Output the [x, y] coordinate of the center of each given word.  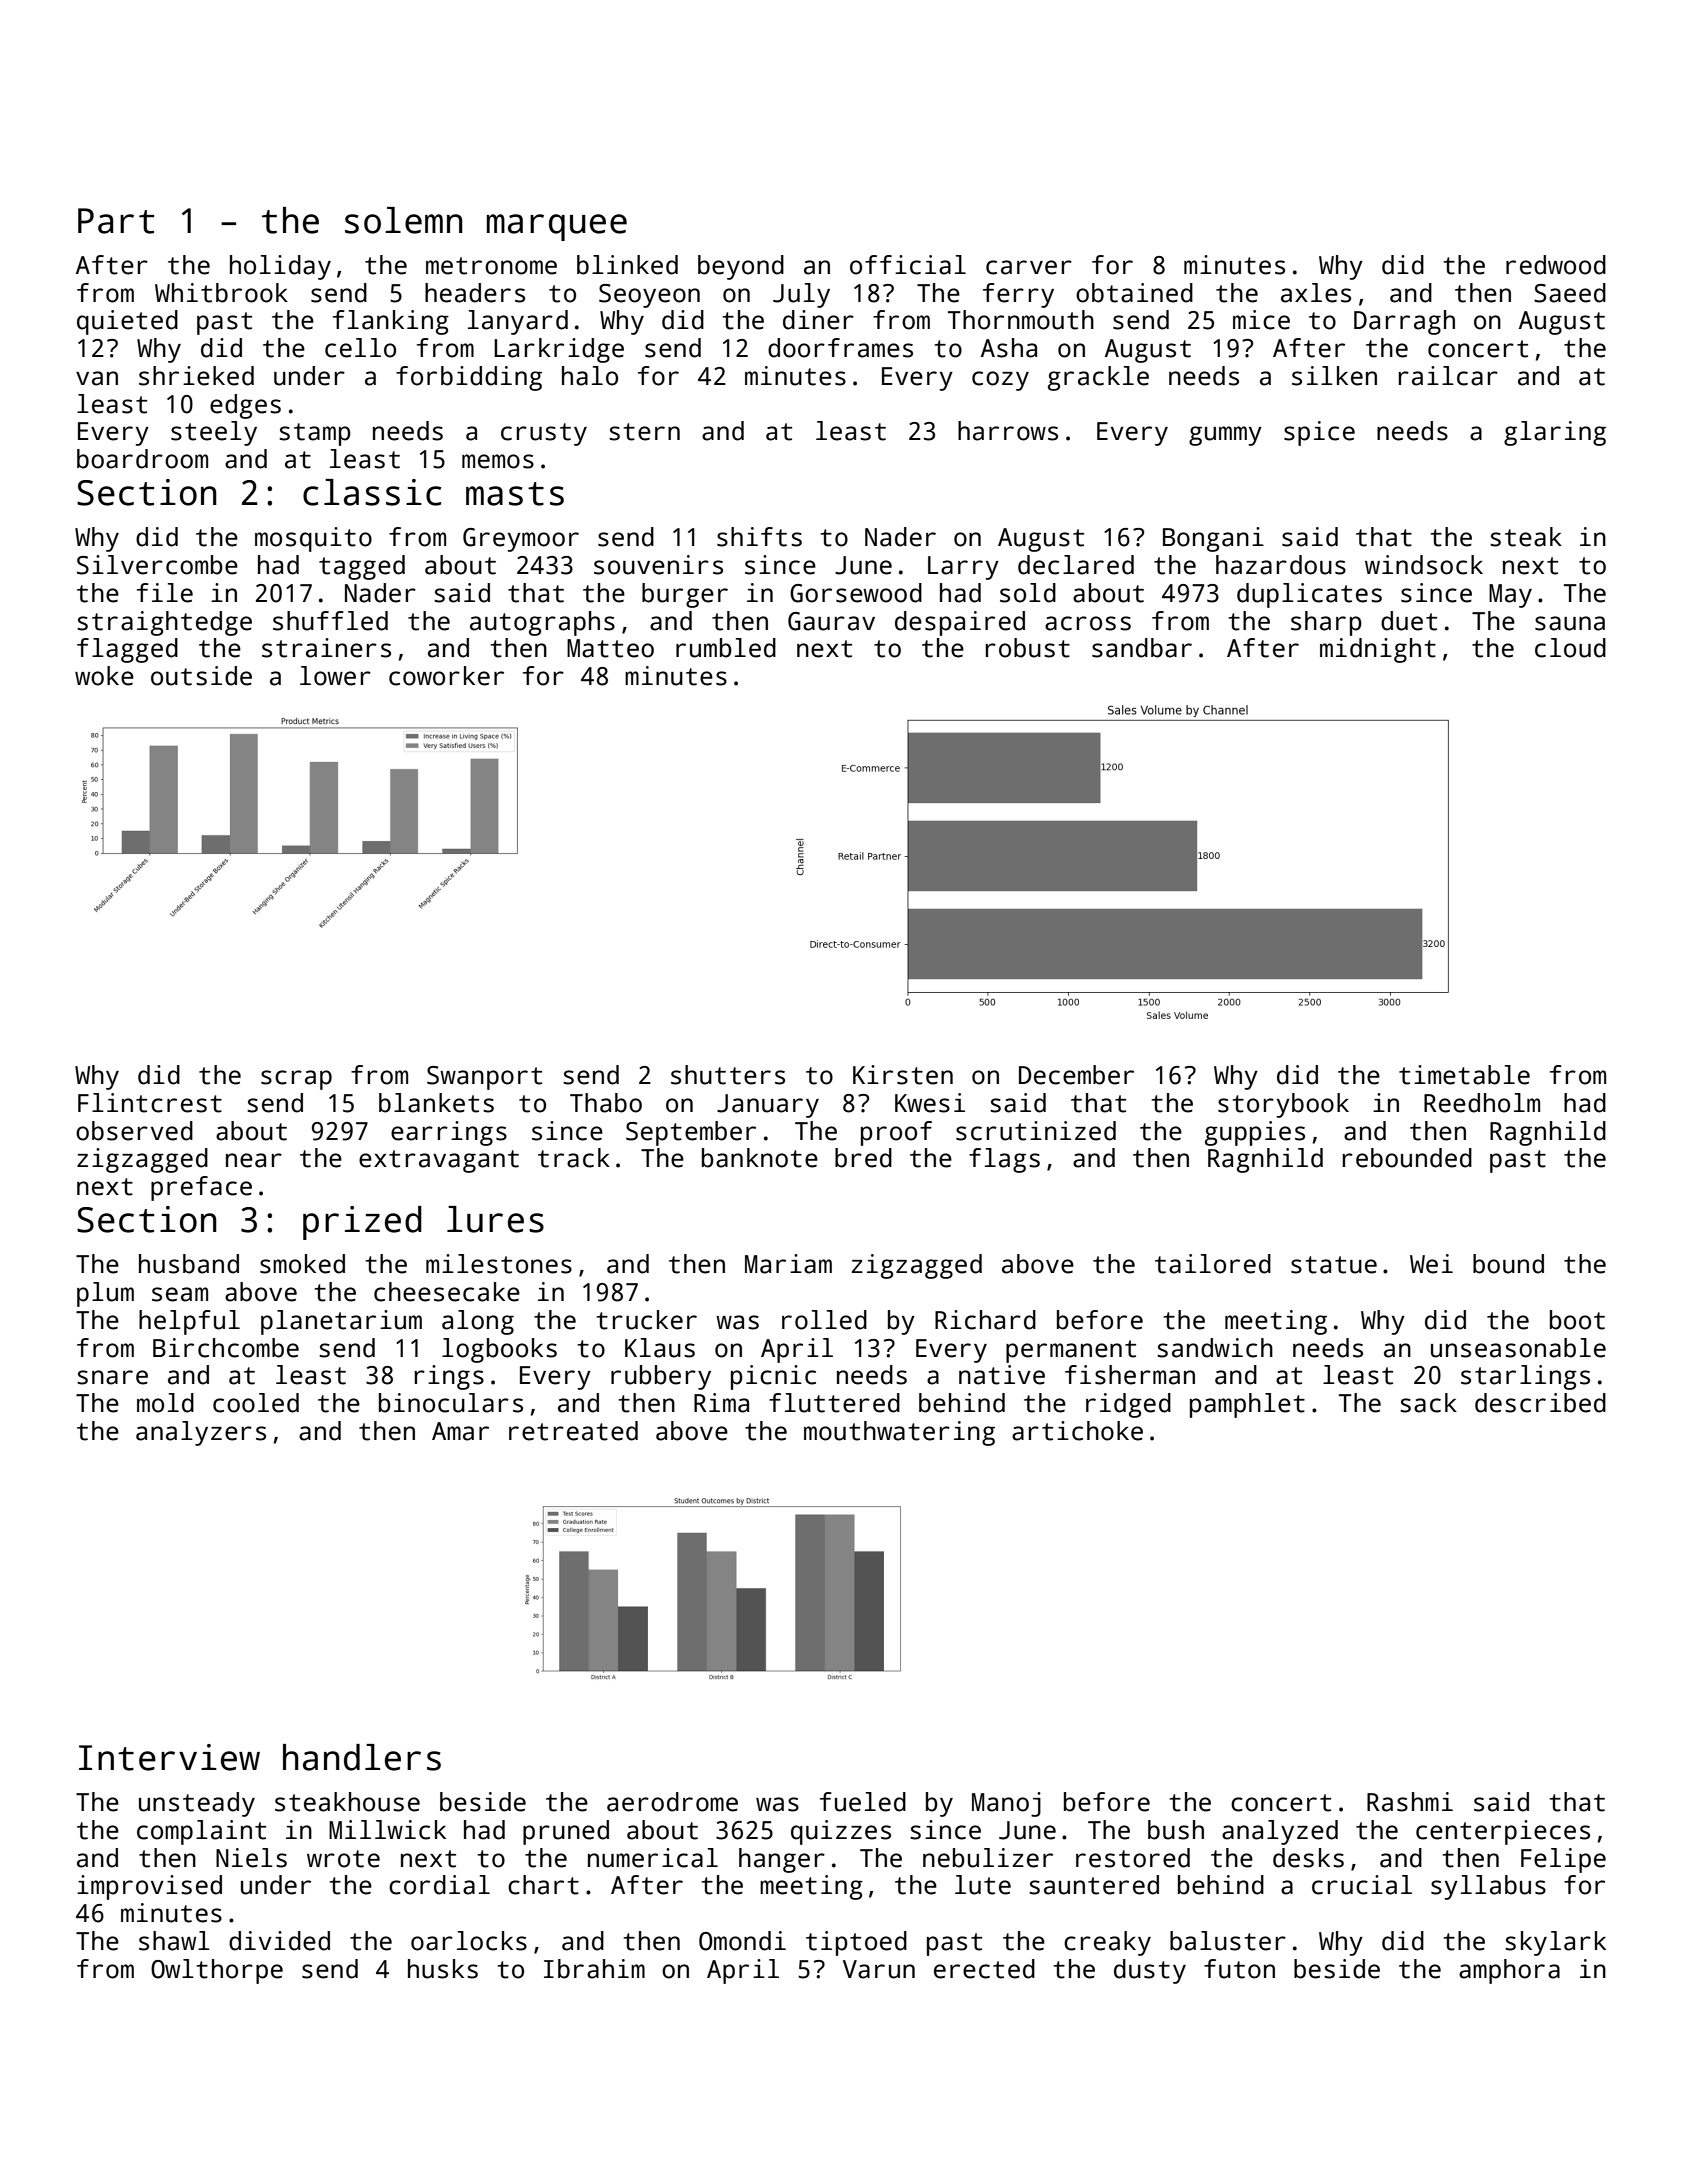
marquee [557, 227]
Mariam [788, 1264]
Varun [879, 1969]
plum [105, 1294]
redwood [1556, 265]
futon [1239, 1969]
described [1540, 1403]
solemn [404, 220]
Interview [169, 1757]
